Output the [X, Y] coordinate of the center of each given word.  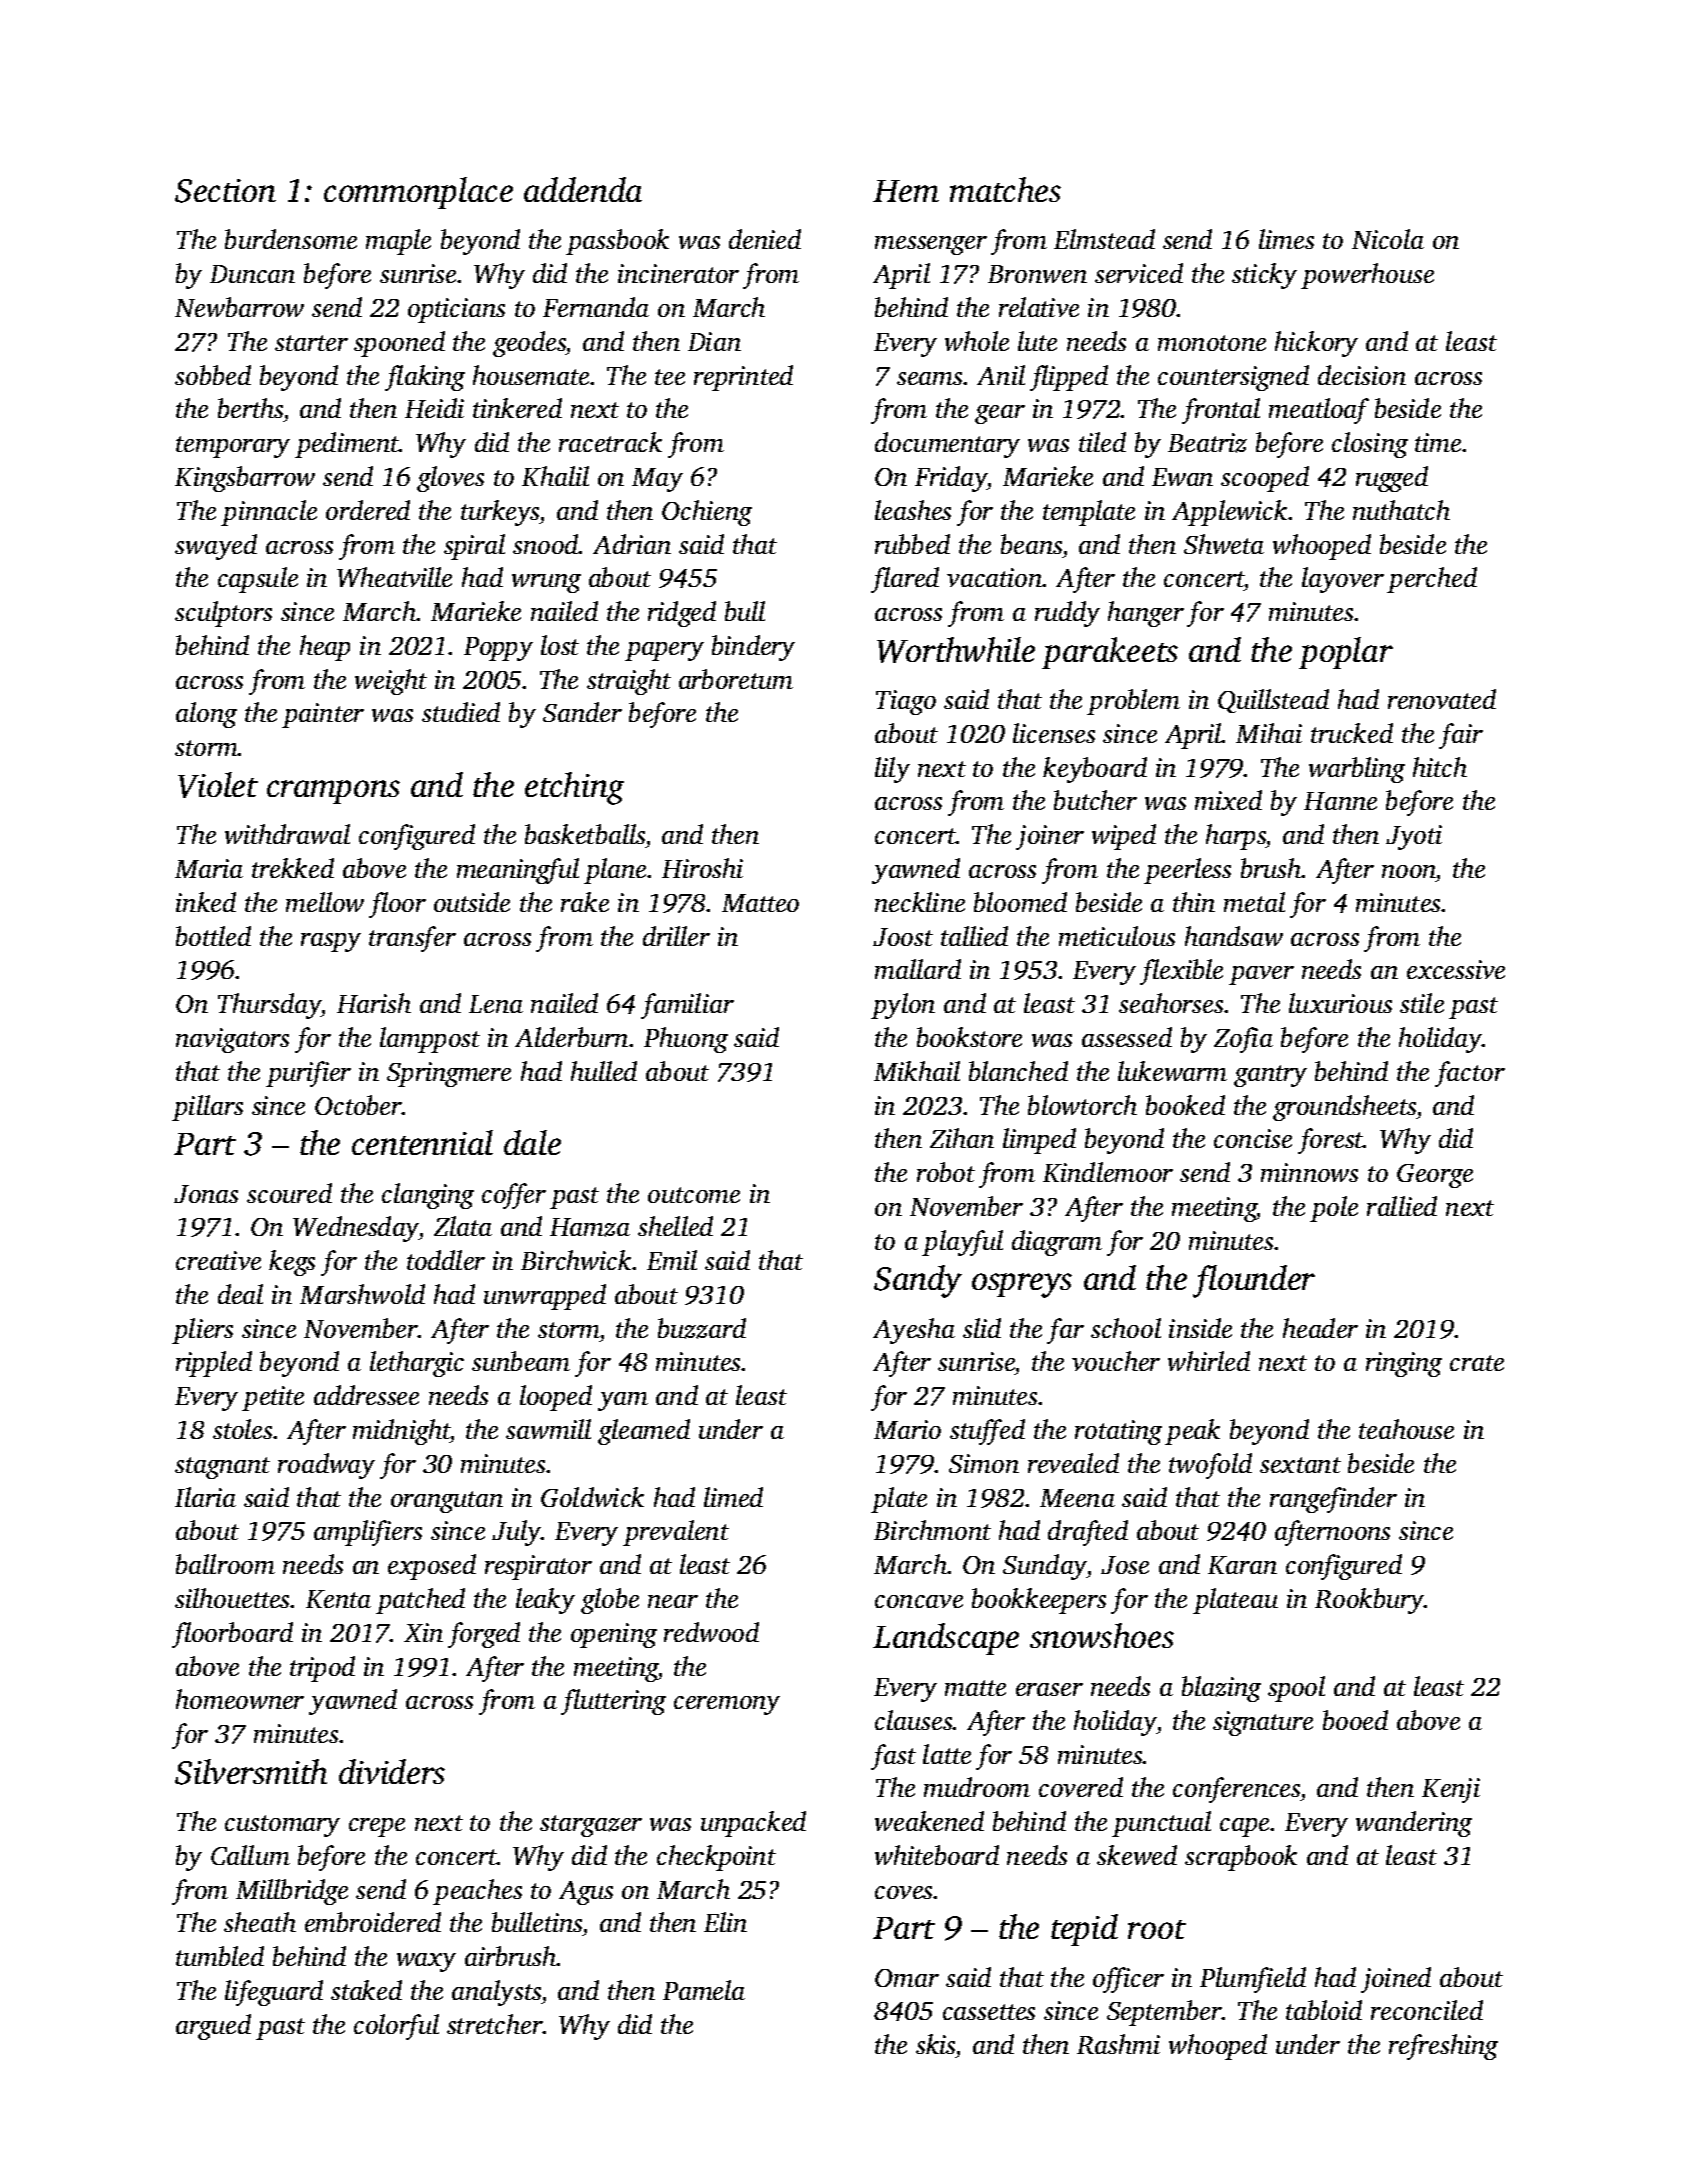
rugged [1392, 479]
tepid [1084, 1930]
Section [225, 191]
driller [676, 936]
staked [366, 1990]
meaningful [518, 871]
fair [1461, 736]
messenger [931, 245]
